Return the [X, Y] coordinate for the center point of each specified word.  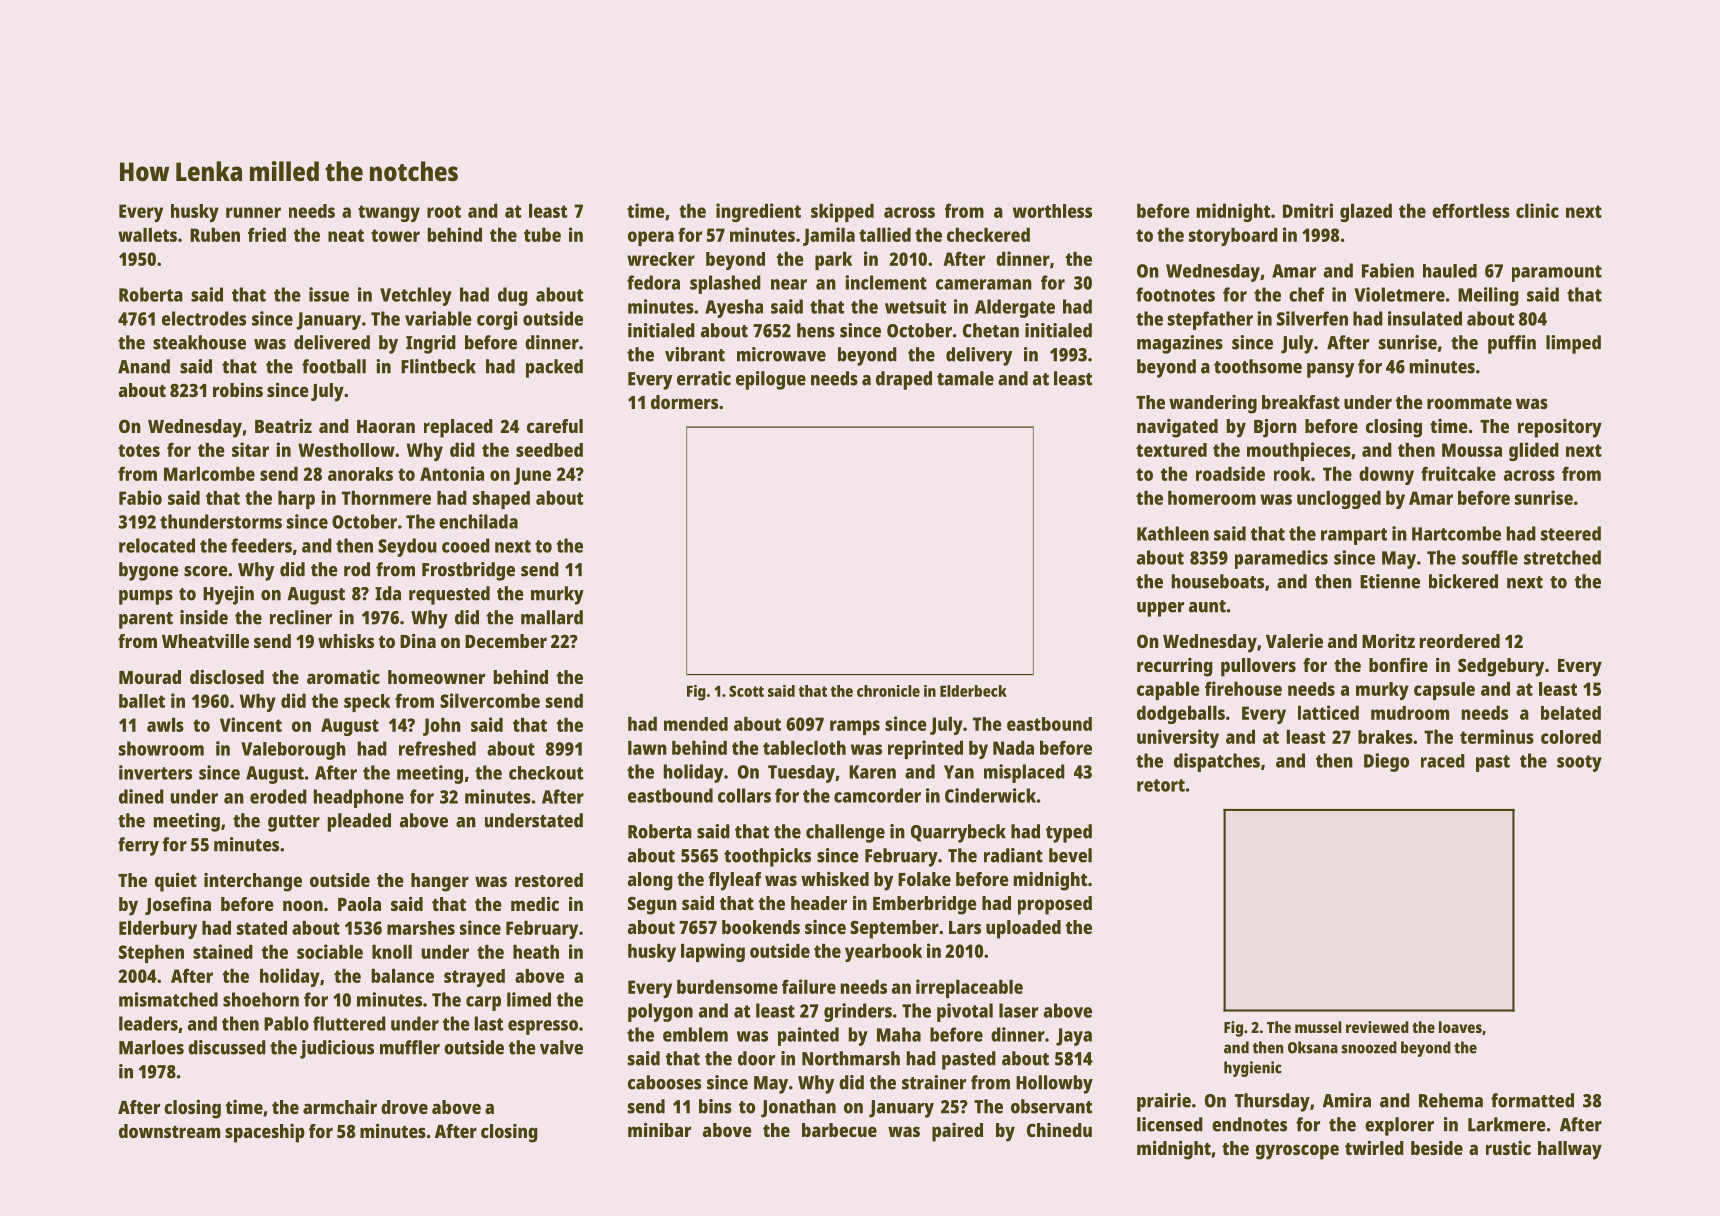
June [532, 476]
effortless [1471, 210]
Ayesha [734, 308]
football [334, 366]
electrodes [204, 318]
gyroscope [1297, 1152]
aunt [1207, 606]
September [894, 929]
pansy [1330, 370]
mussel [1318, 1027]
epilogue [771, 380]
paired [957, 1132]
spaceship [265, 1133]
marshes [421, 928]
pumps [146, 597]
